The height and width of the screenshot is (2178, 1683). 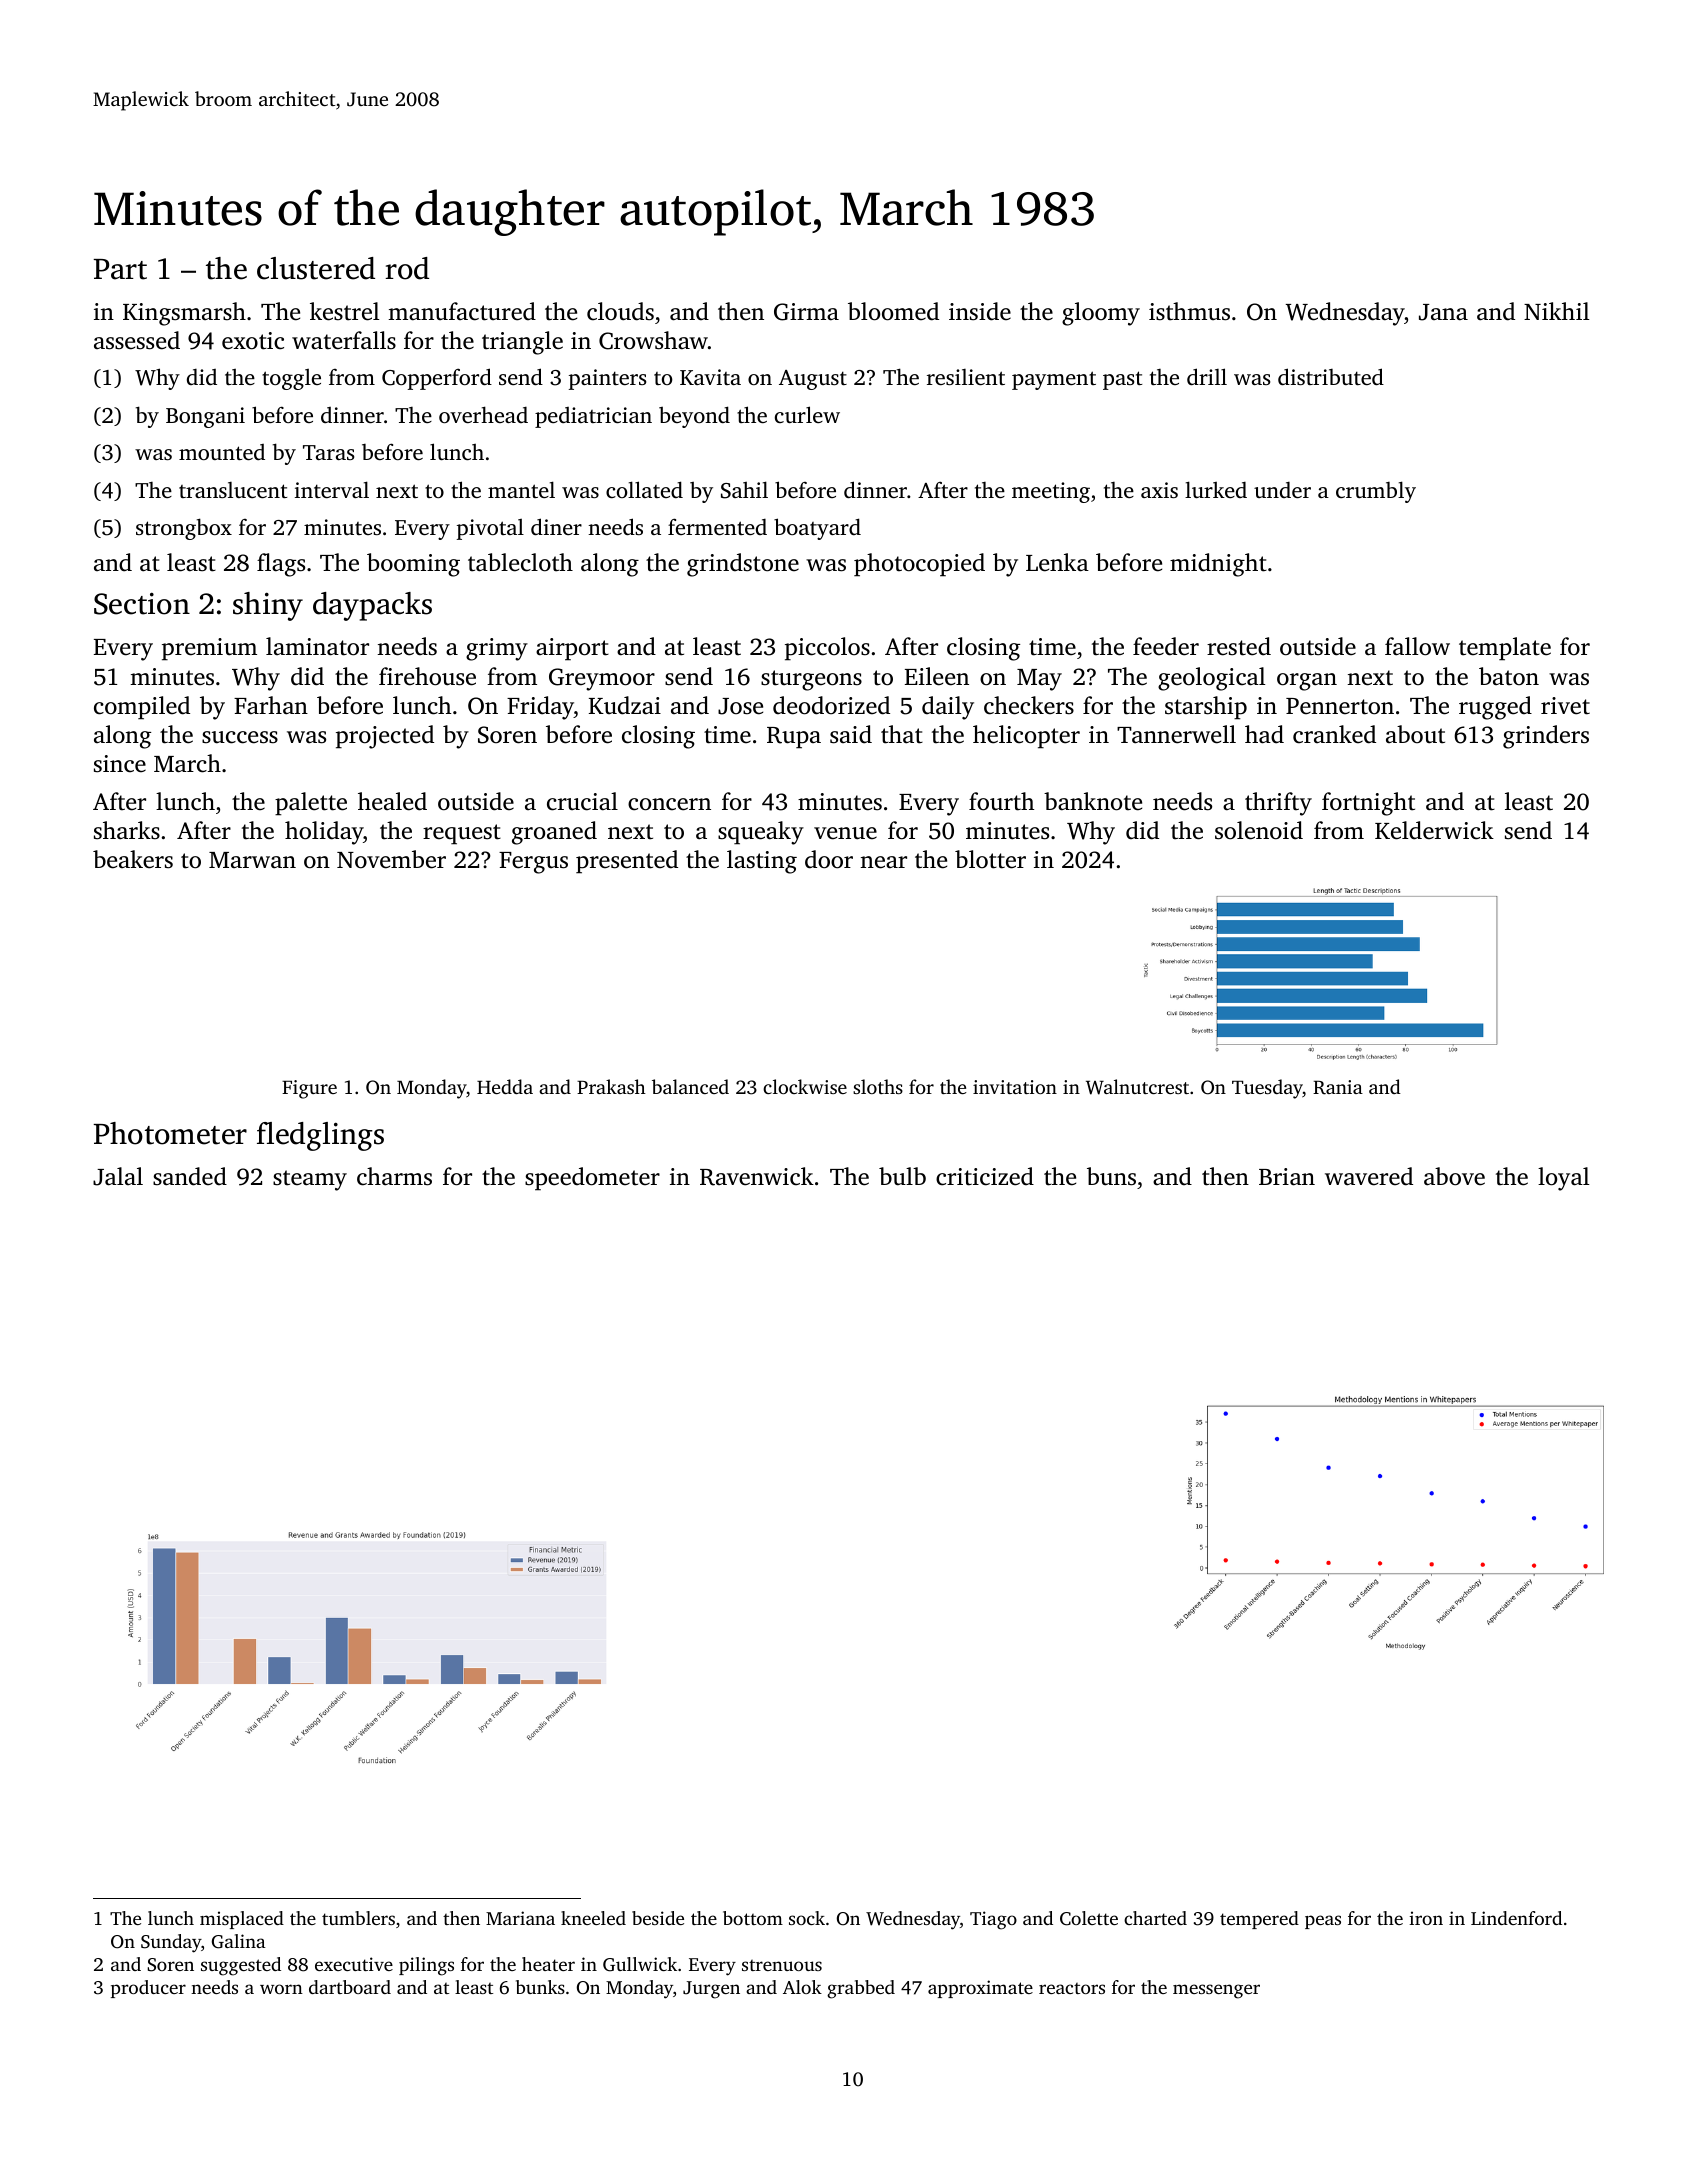 What do you see at coordinates (1029, 705) in the screenshot?
I see `checkers` at bounding box center [1029, 705].
